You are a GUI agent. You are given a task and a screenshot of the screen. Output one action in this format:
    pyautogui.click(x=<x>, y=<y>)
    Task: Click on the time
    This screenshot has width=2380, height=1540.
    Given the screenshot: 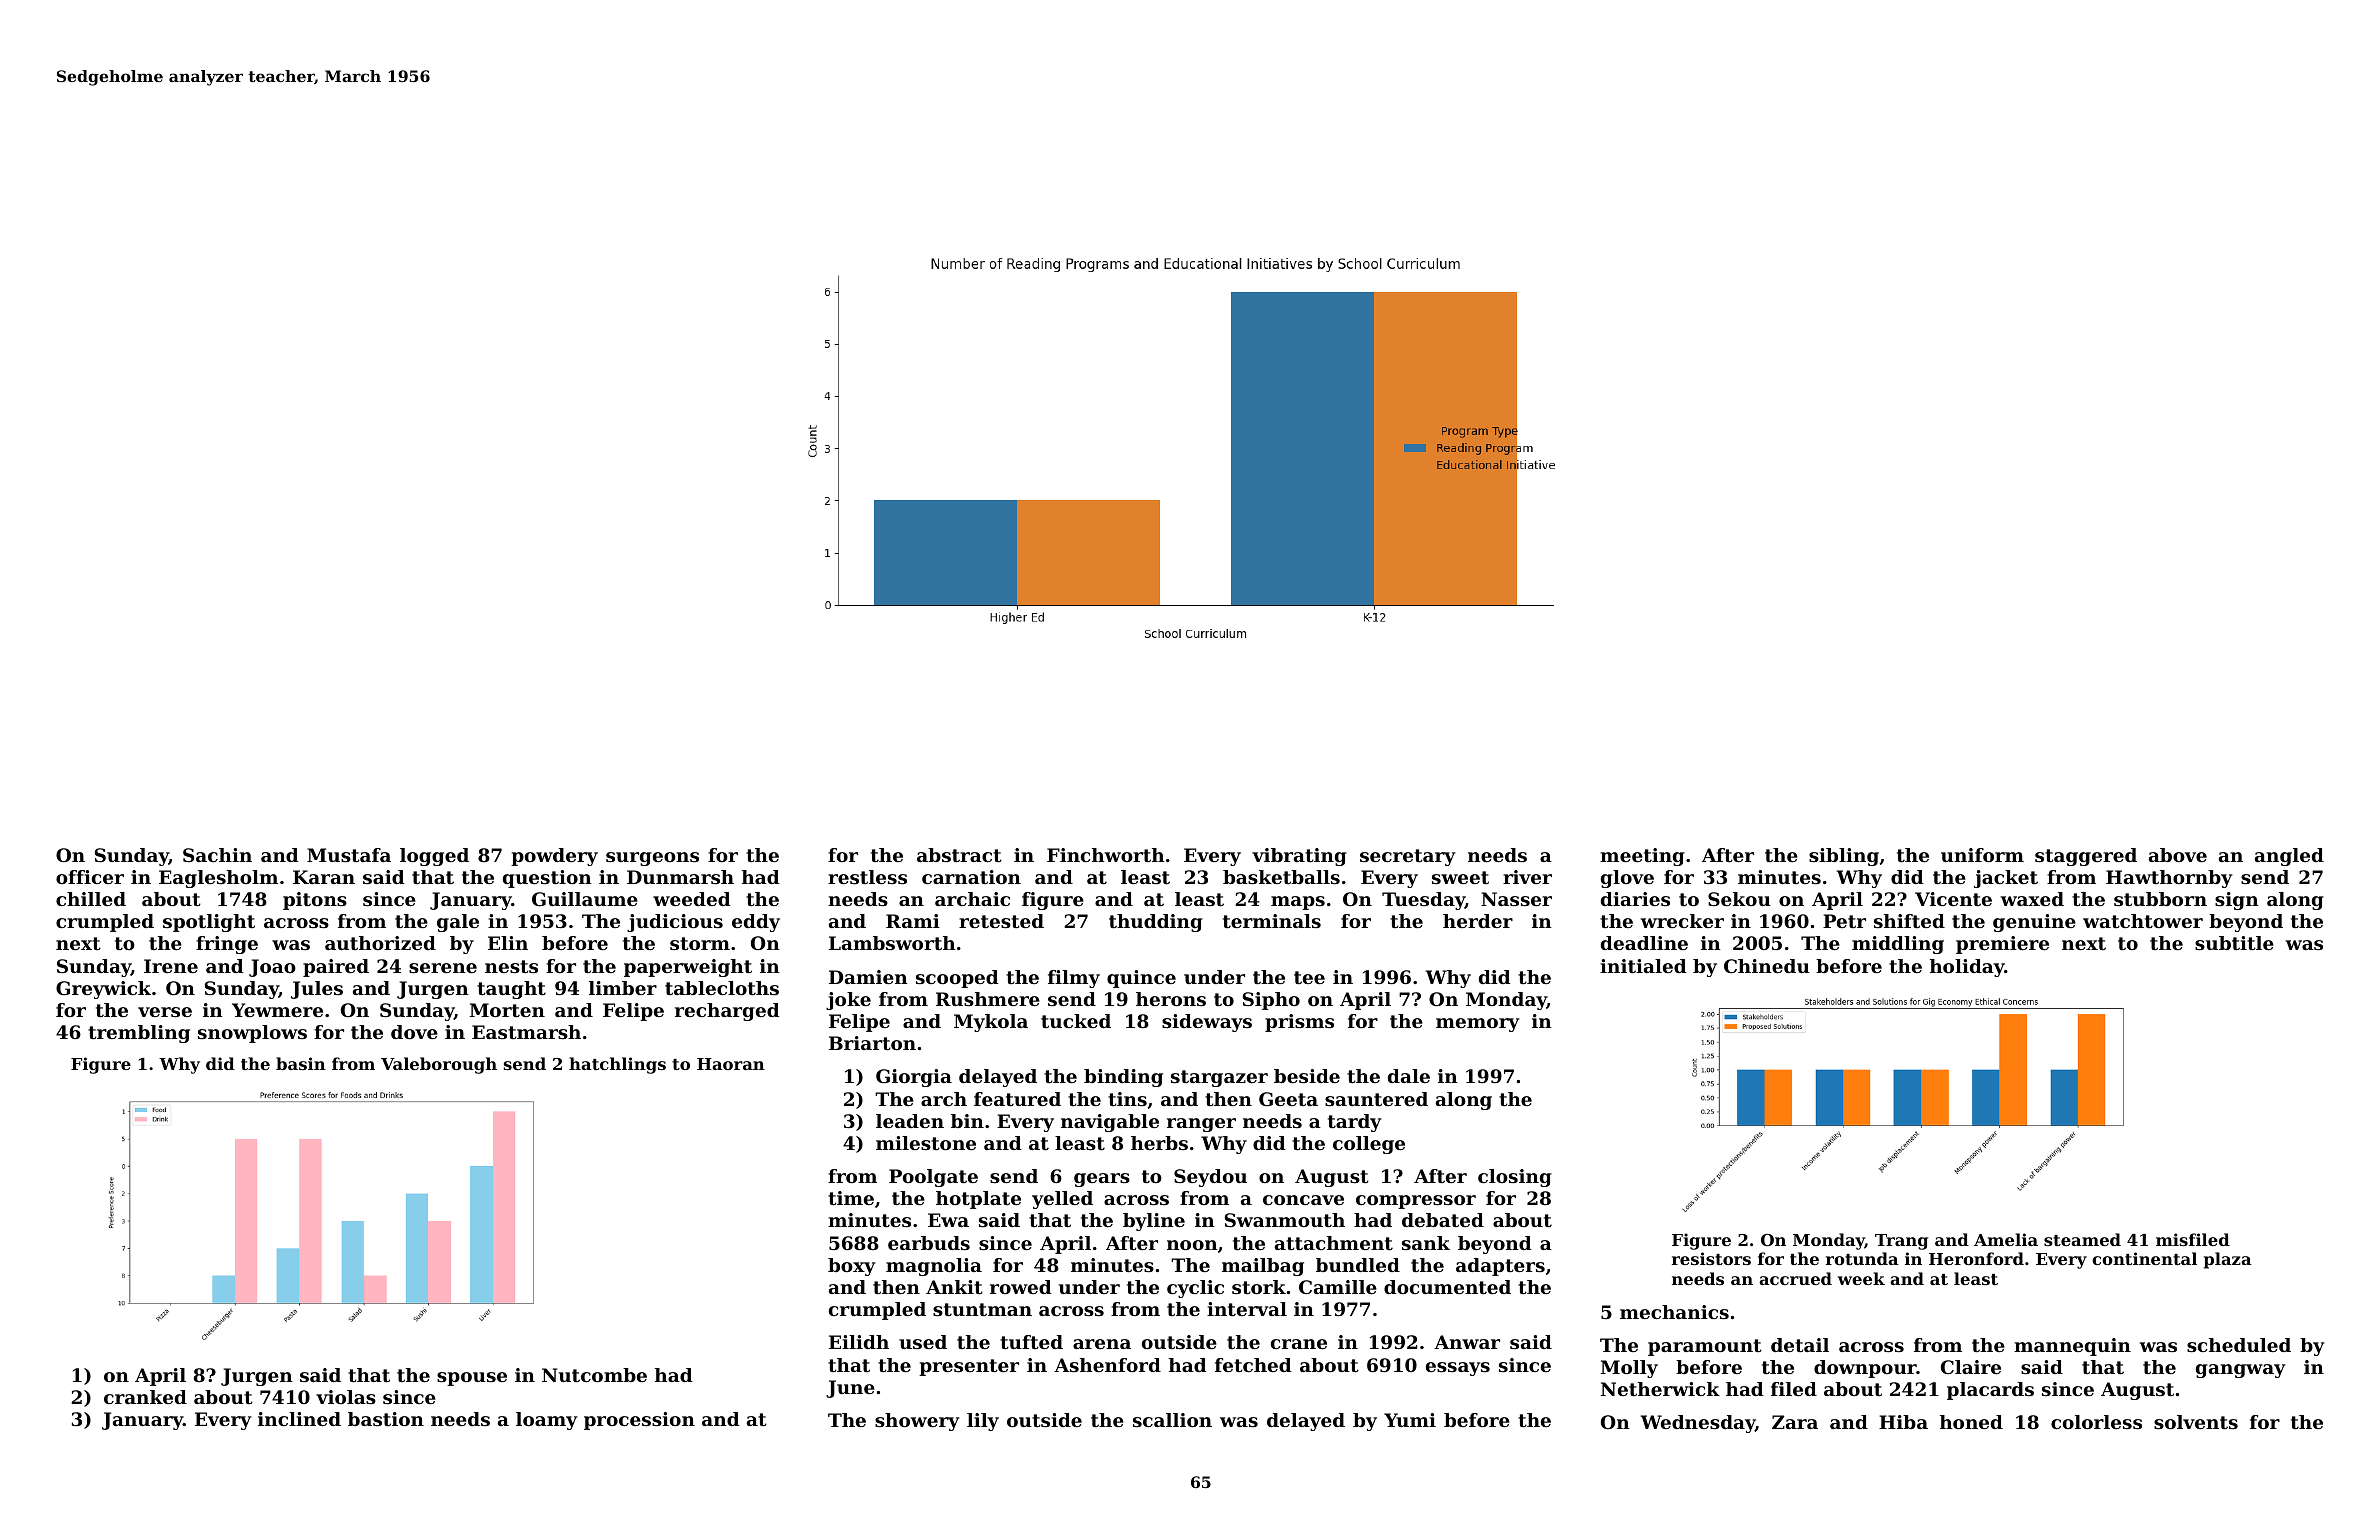 What is the action you would take?
    pyautogui.click(x=851, y=1198)
